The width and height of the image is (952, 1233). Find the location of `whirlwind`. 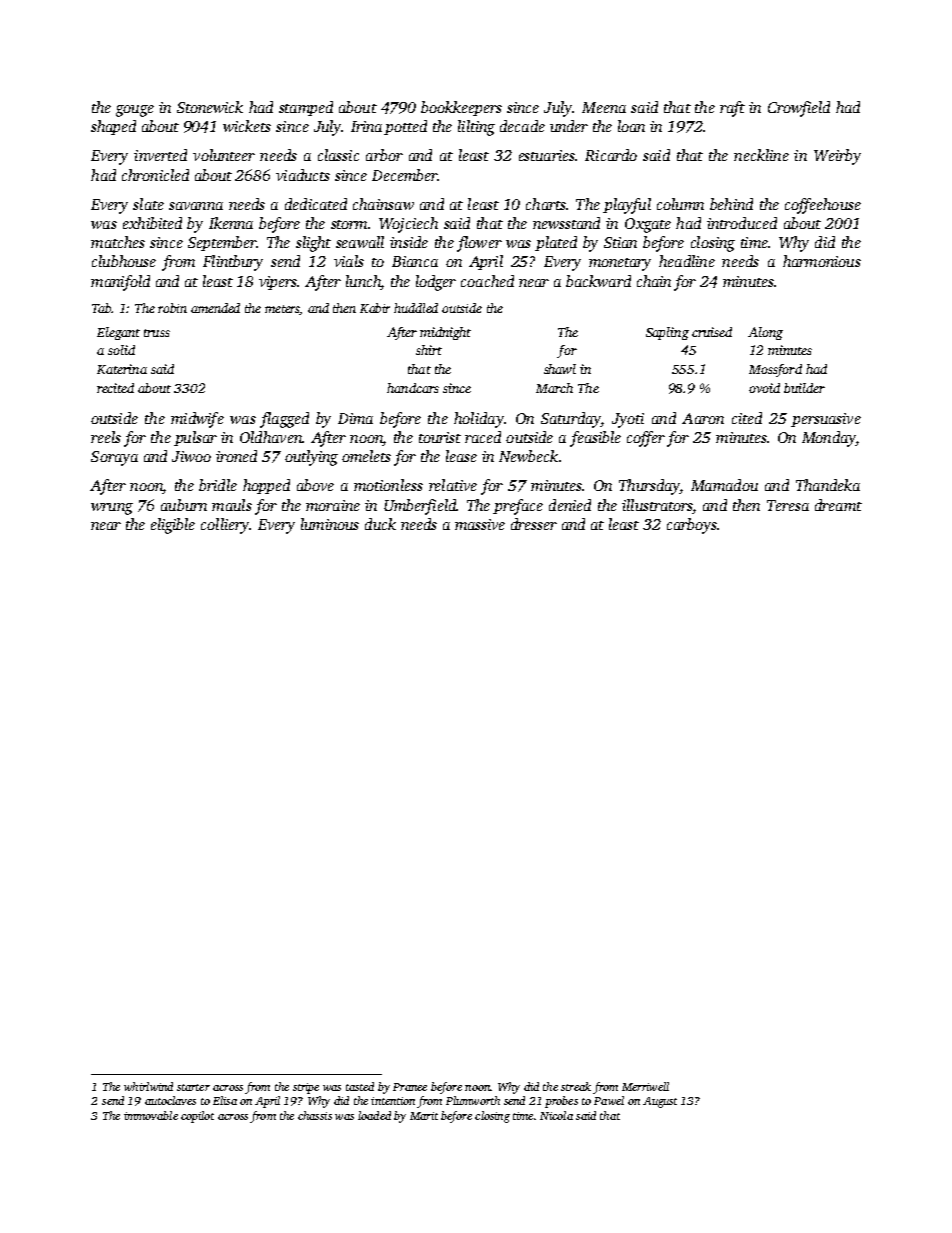

whirlwind is located at coordinates (148, 1086).
